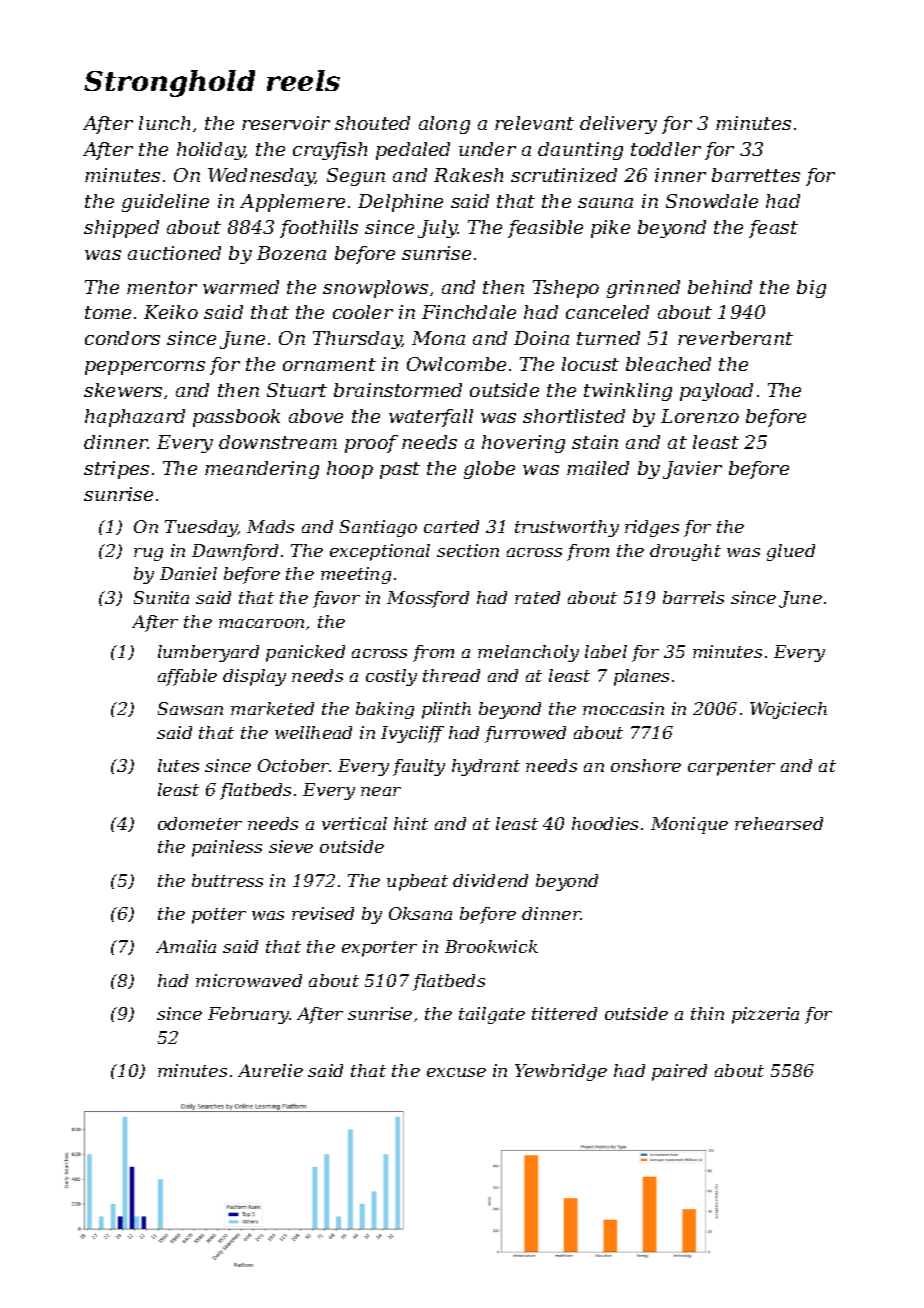 The height and width of the document is (1308, 924). What do you see at coordinates (164, 123) in the document?
I see `lunch` at bounding box center [164, 123].
